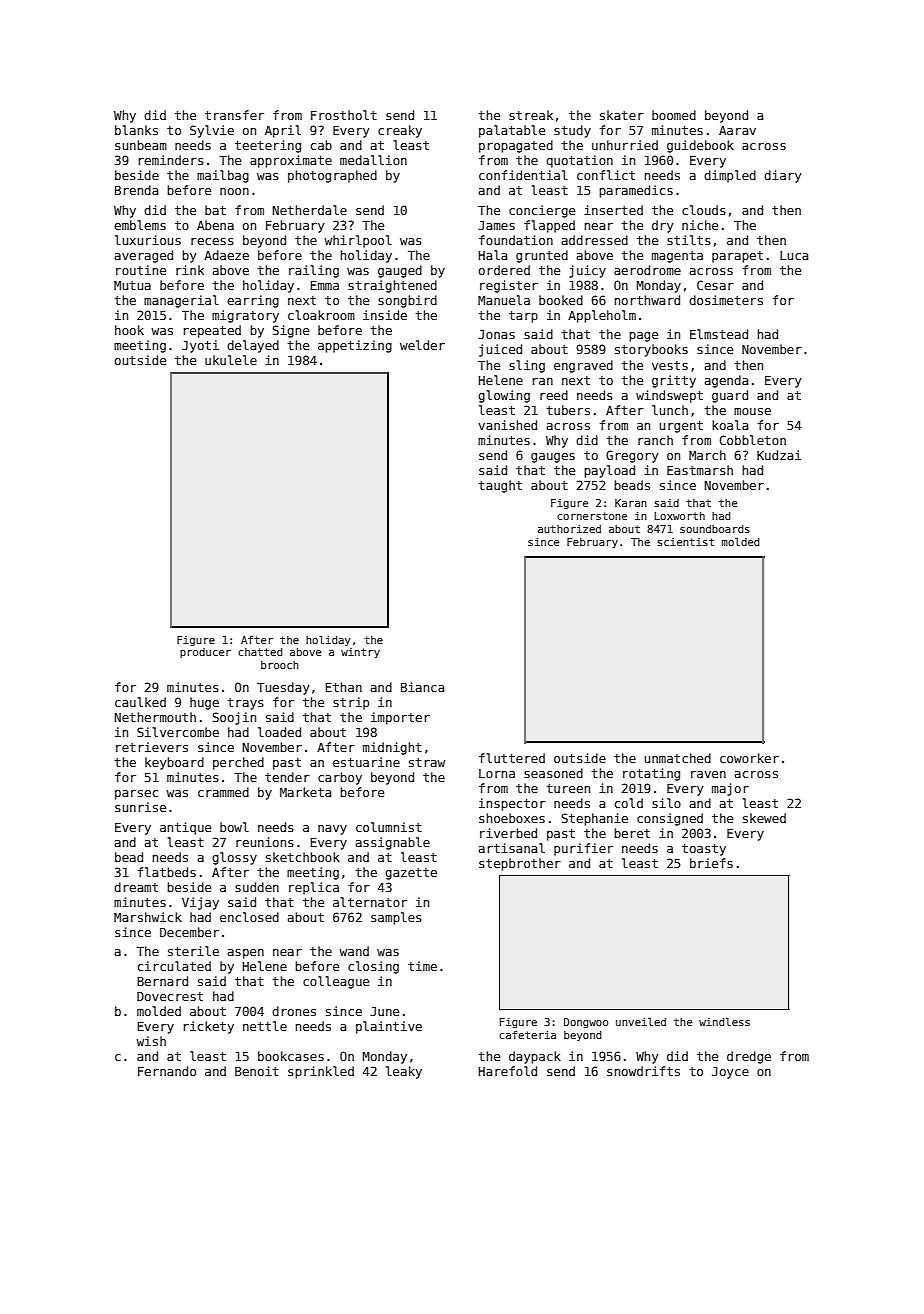 This screenshot has width=924, height=1314. What do you see at coordinates (674, 115) in the screenshot?
I see `boomed` at bounding box center [674, 115].
